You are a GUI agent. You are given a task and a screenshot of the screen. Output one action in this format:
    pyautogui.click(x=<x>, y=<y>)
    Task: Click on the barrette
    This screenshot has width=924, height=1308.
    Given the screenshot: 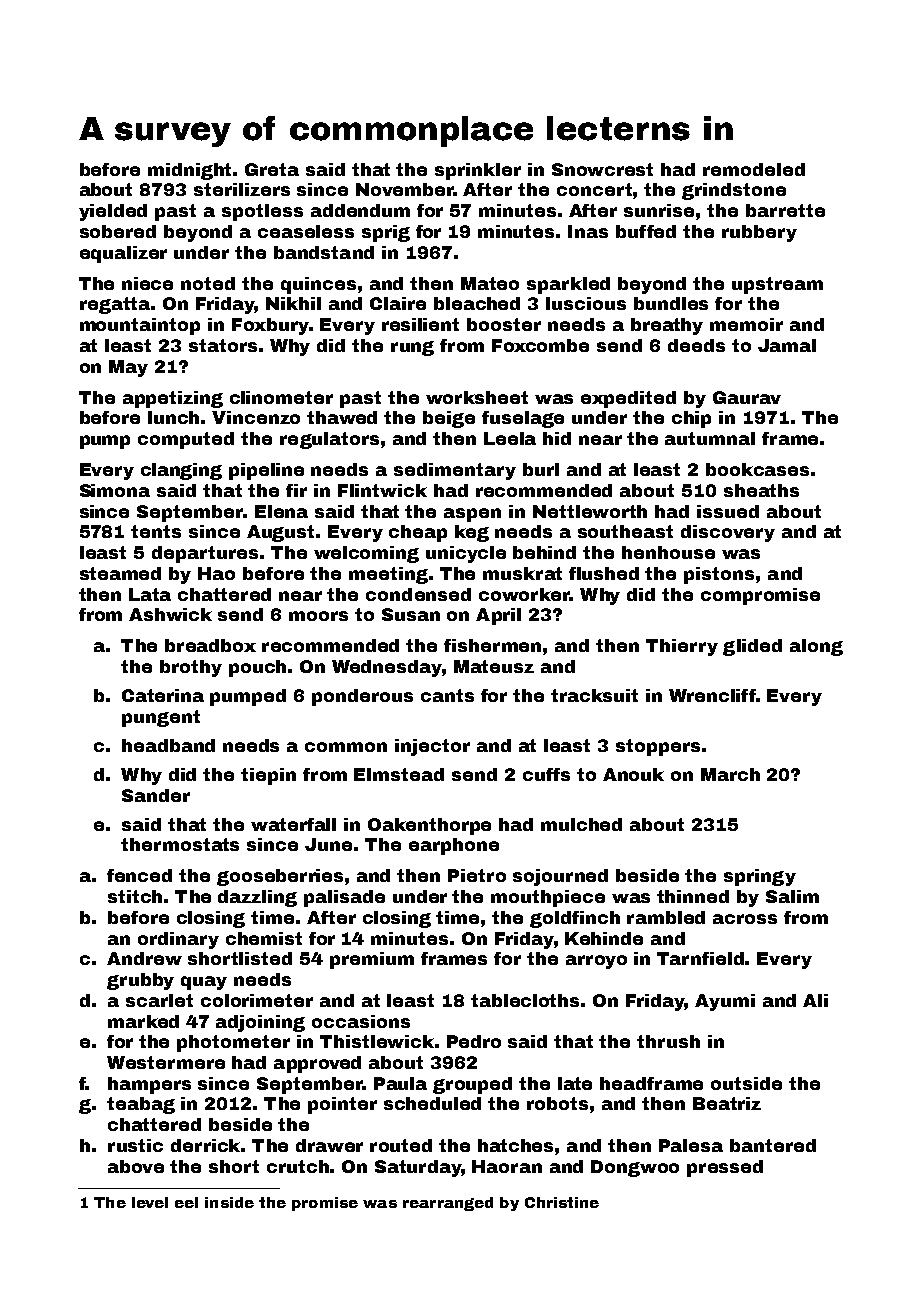 What is the action you would take?
    pyautogui.click(x=785, y=210)
